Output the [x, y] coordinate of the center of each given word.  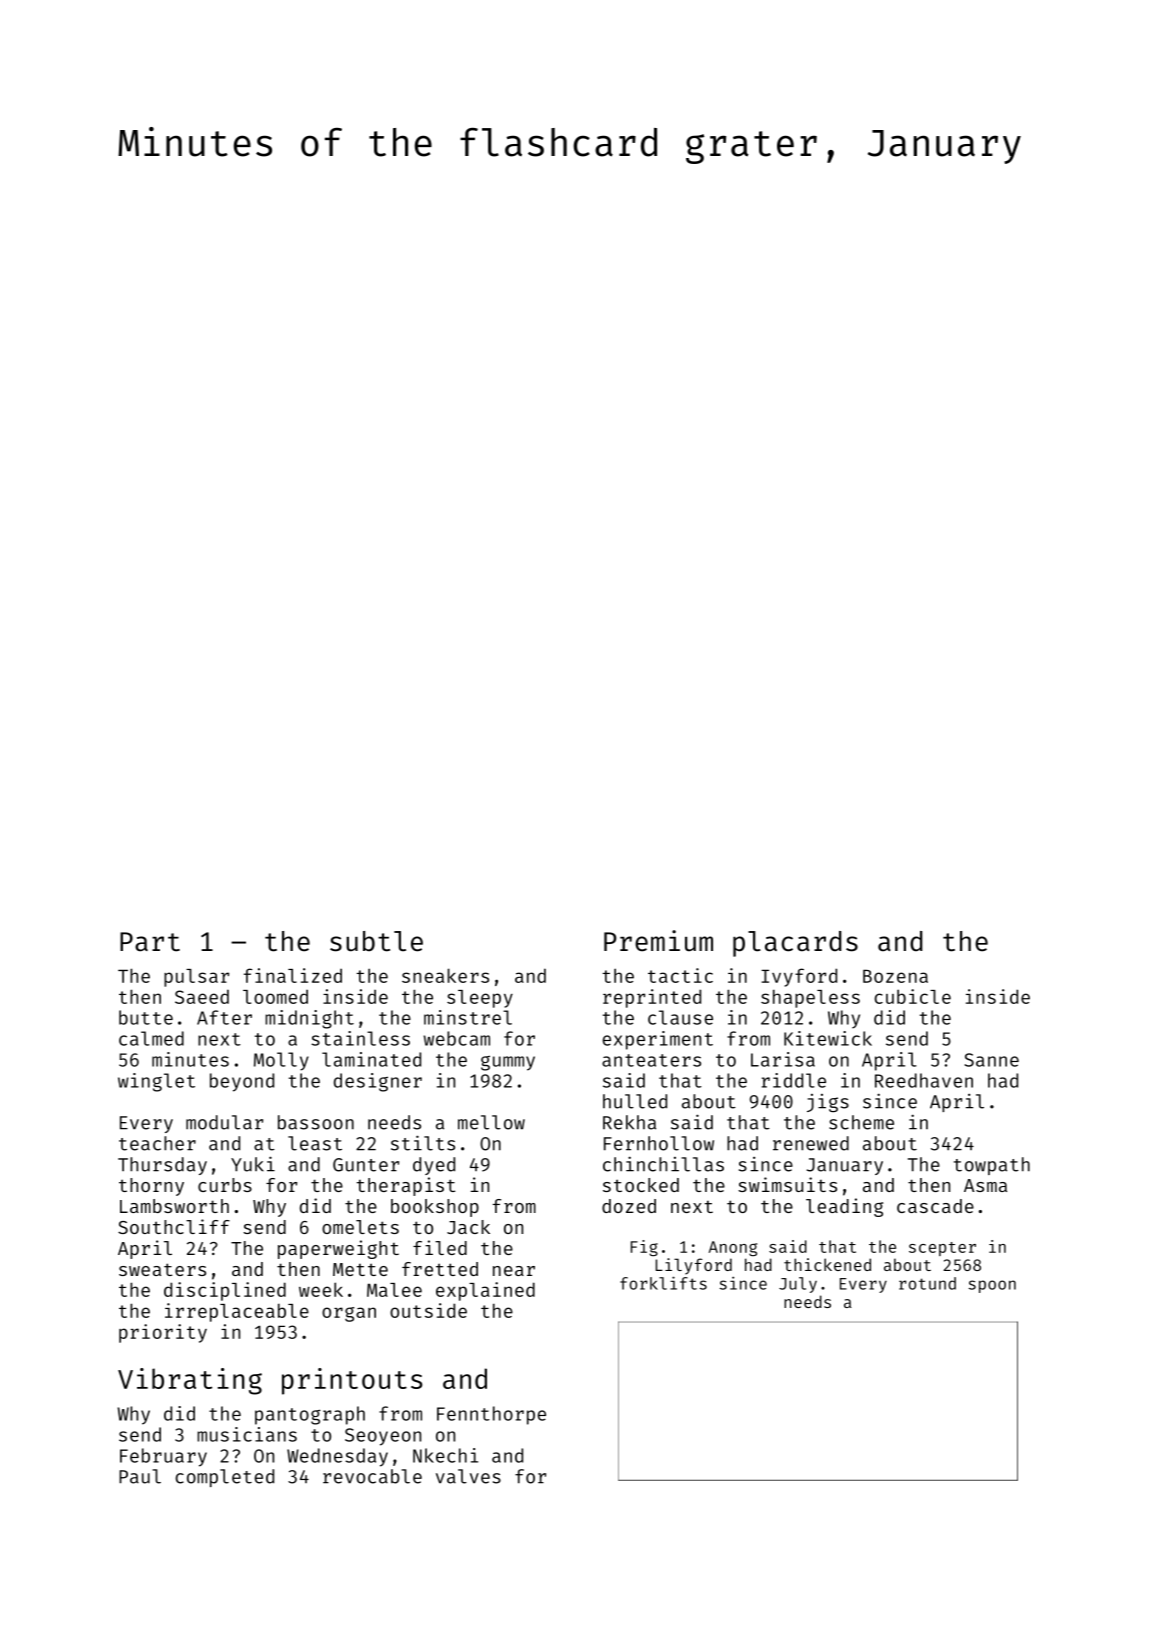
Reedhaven [924, 1080]
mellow [491, 1122]
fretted [440, 1269]
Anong [733, 1248]
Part [150, 942]
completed [224, 1478]
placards [795, 944]
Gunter [366, 1165]
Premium [658, 941]
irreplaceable [237, 1312]
